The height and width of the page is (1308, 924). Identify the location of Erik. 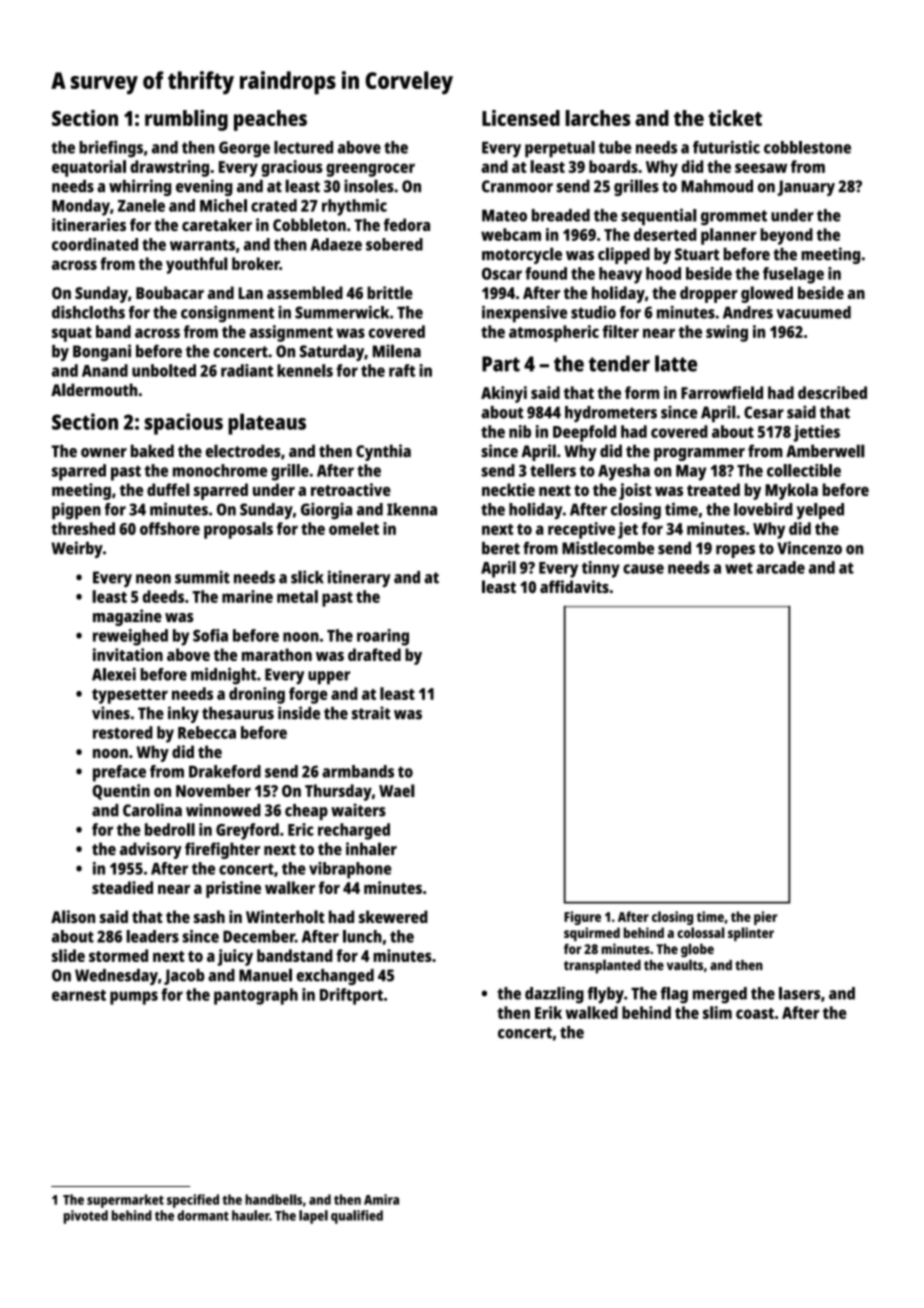
(548, 1012).
